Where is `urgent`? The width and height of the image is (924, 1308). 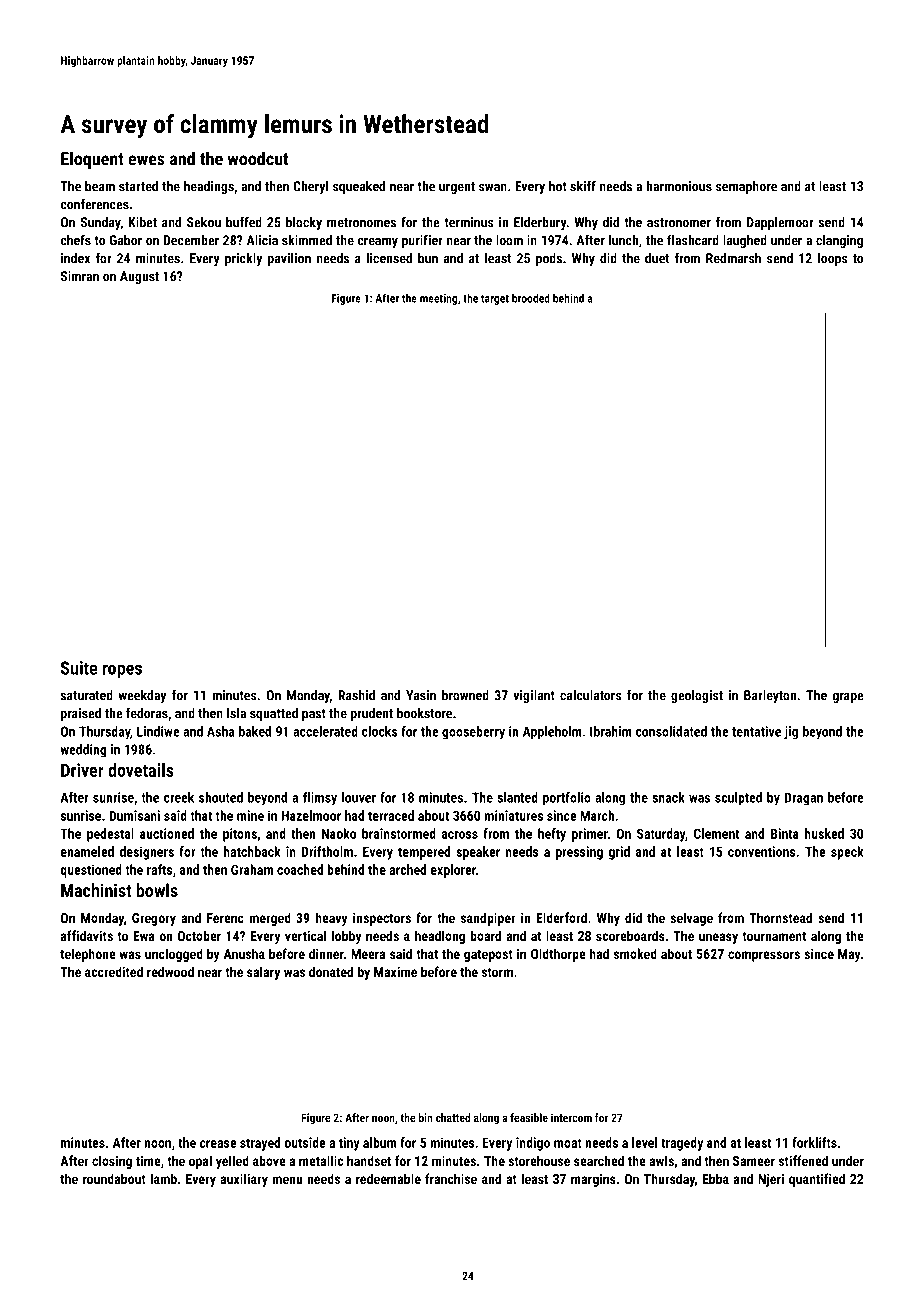 urgent is located at coordinates (457, 188).
